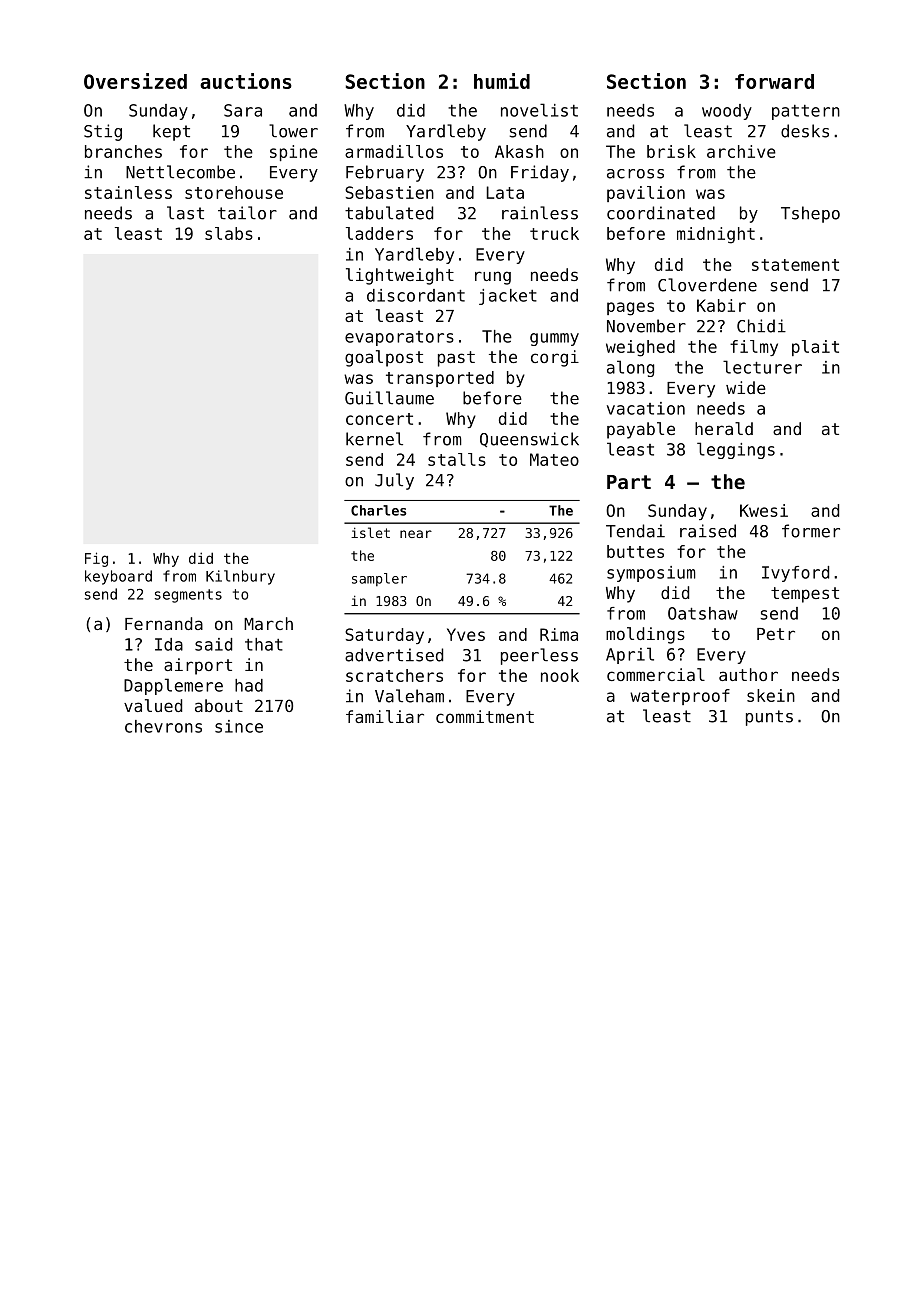 Image resolution: width=924 pixels, height=1308 pixels. Describe the element at coordinates (385, 716) in the document. I see `familiar` at that location.
